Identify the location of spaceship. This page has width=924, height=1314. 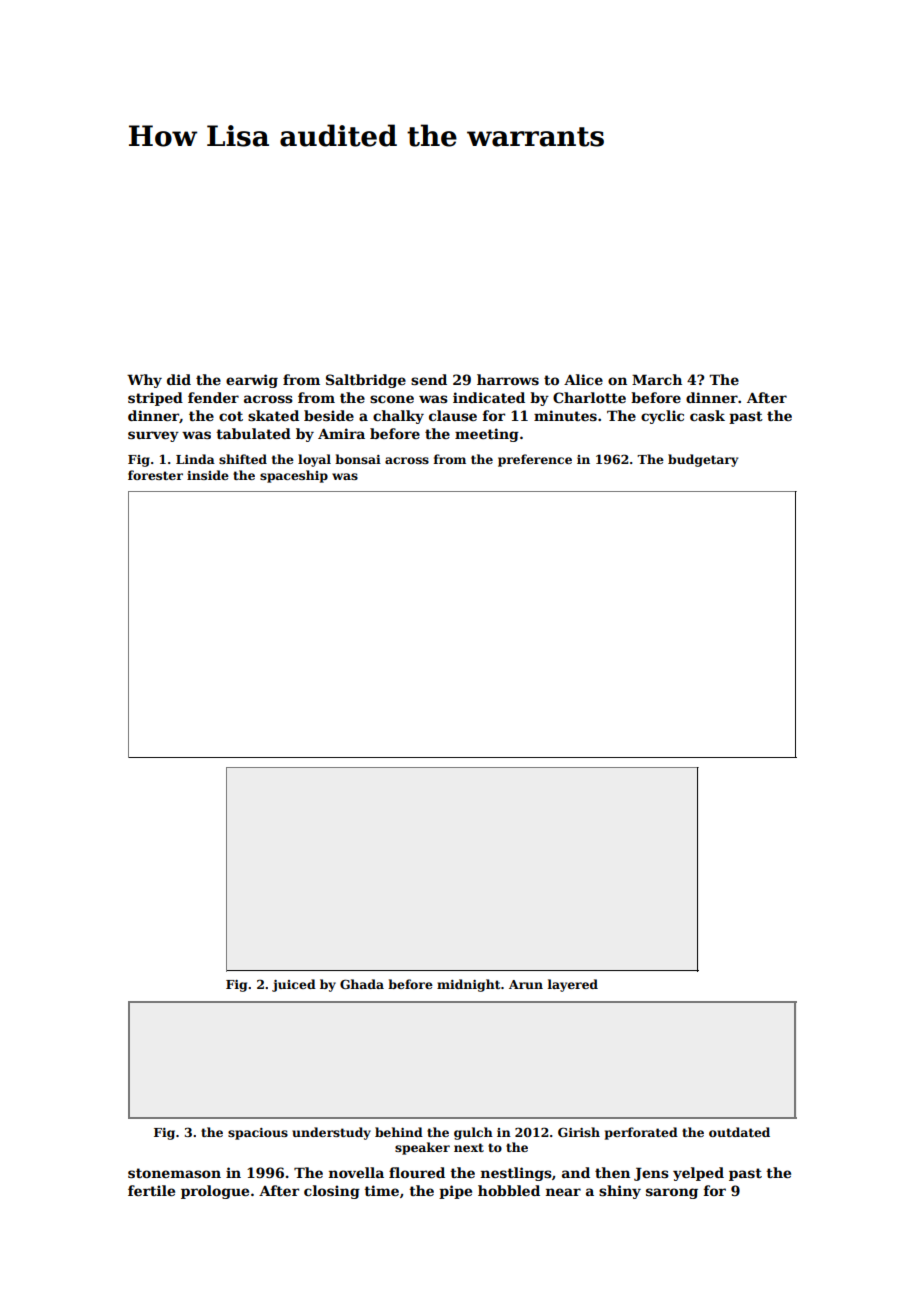
(294, 476).
